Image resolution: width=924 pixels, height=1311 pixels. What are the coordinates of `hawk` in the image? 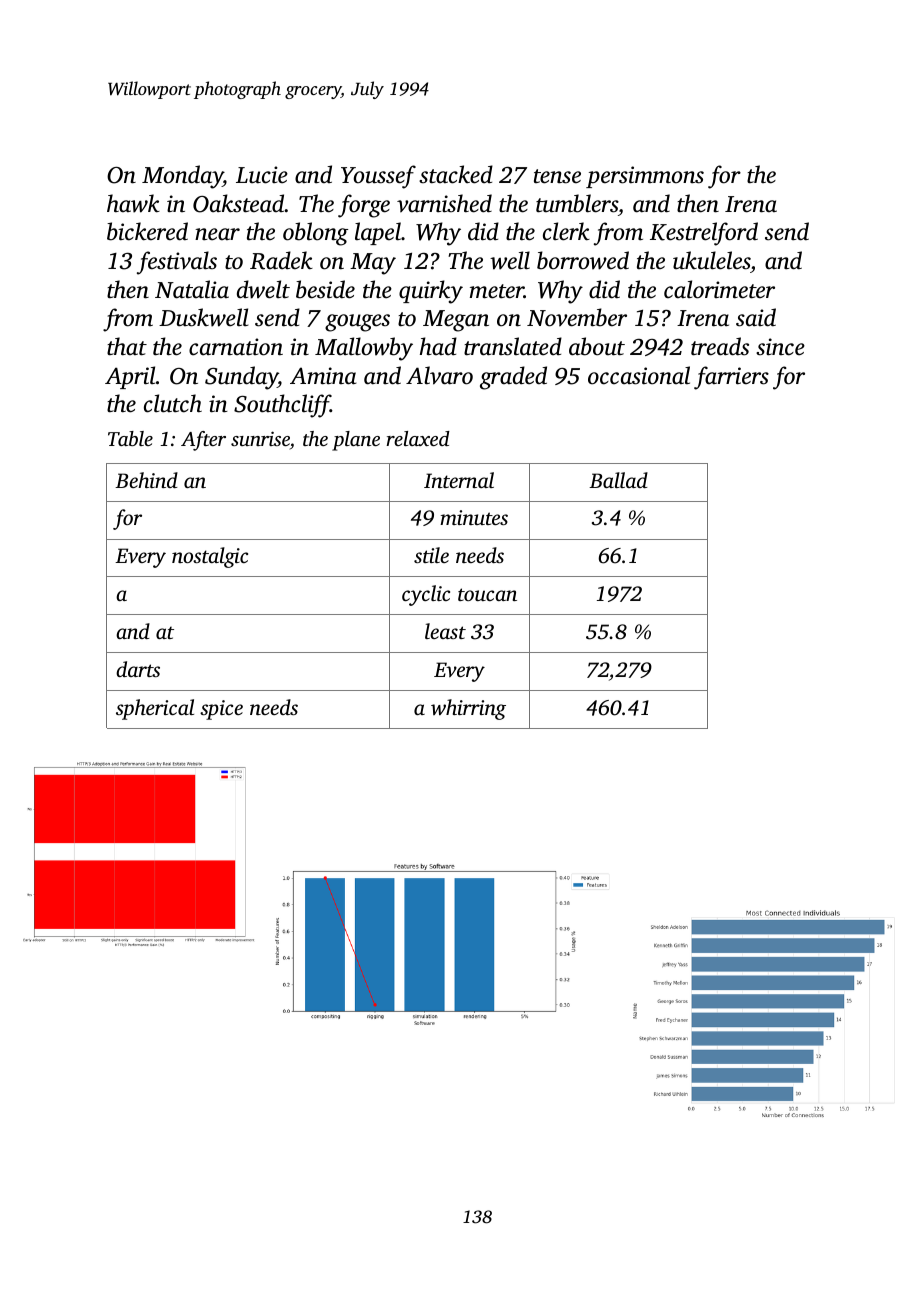 It's located at (133, 203).
